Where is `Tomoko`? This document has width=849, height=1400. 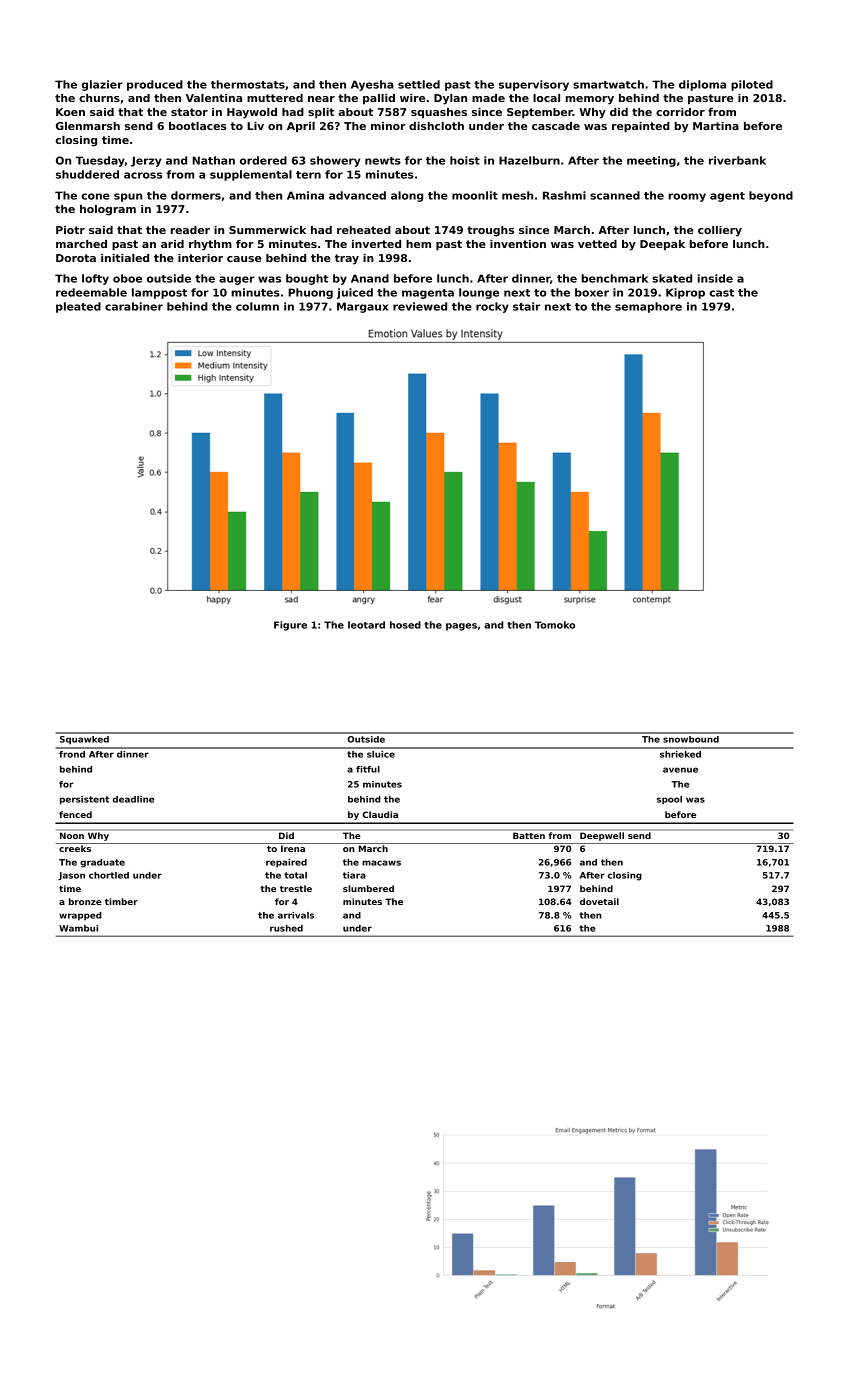
Tomoko is located at coordinates (555, 625).
